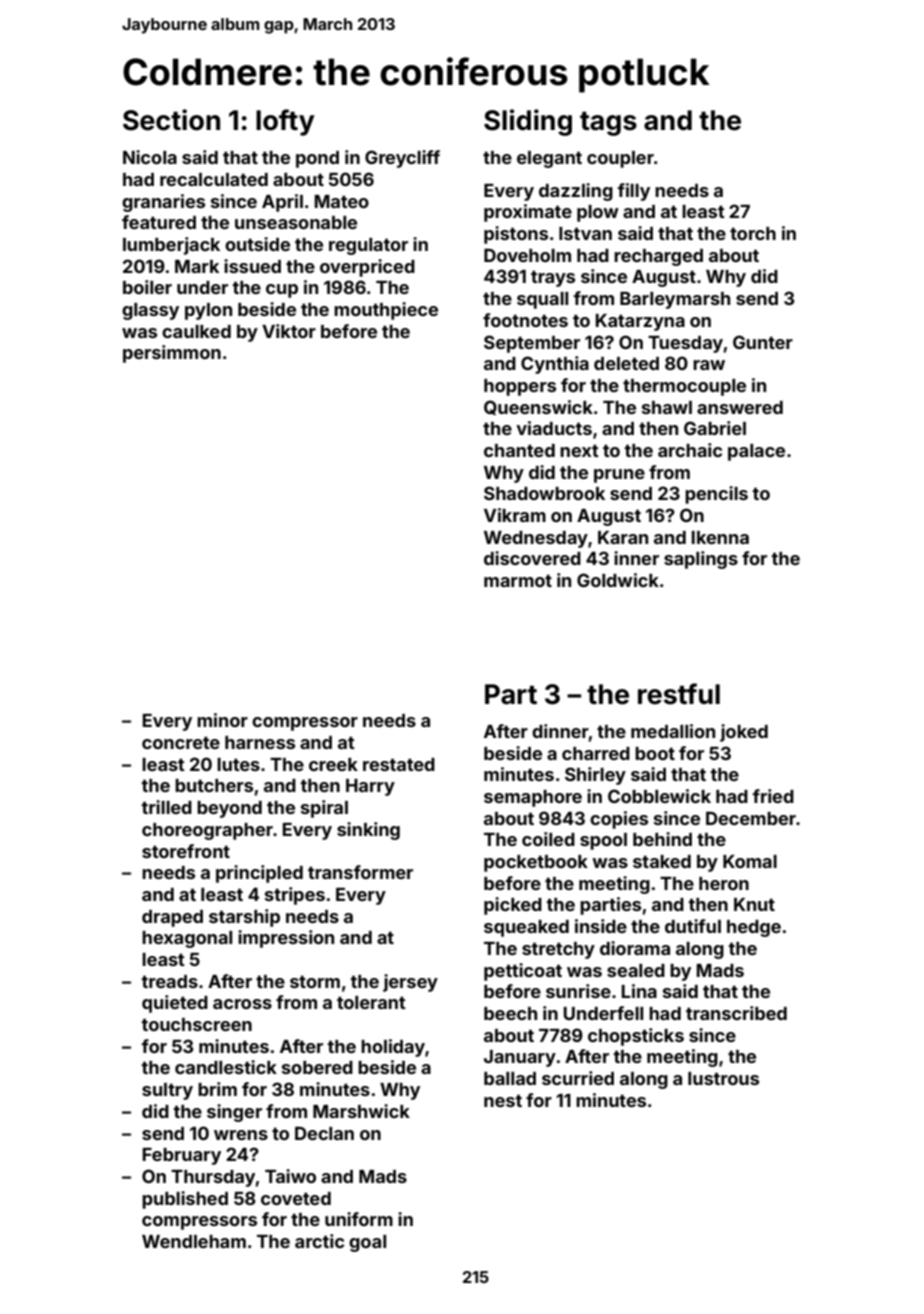 The height and width of the screenshot is (1314, 924). I want to click on lofty, so click(285, 122).
